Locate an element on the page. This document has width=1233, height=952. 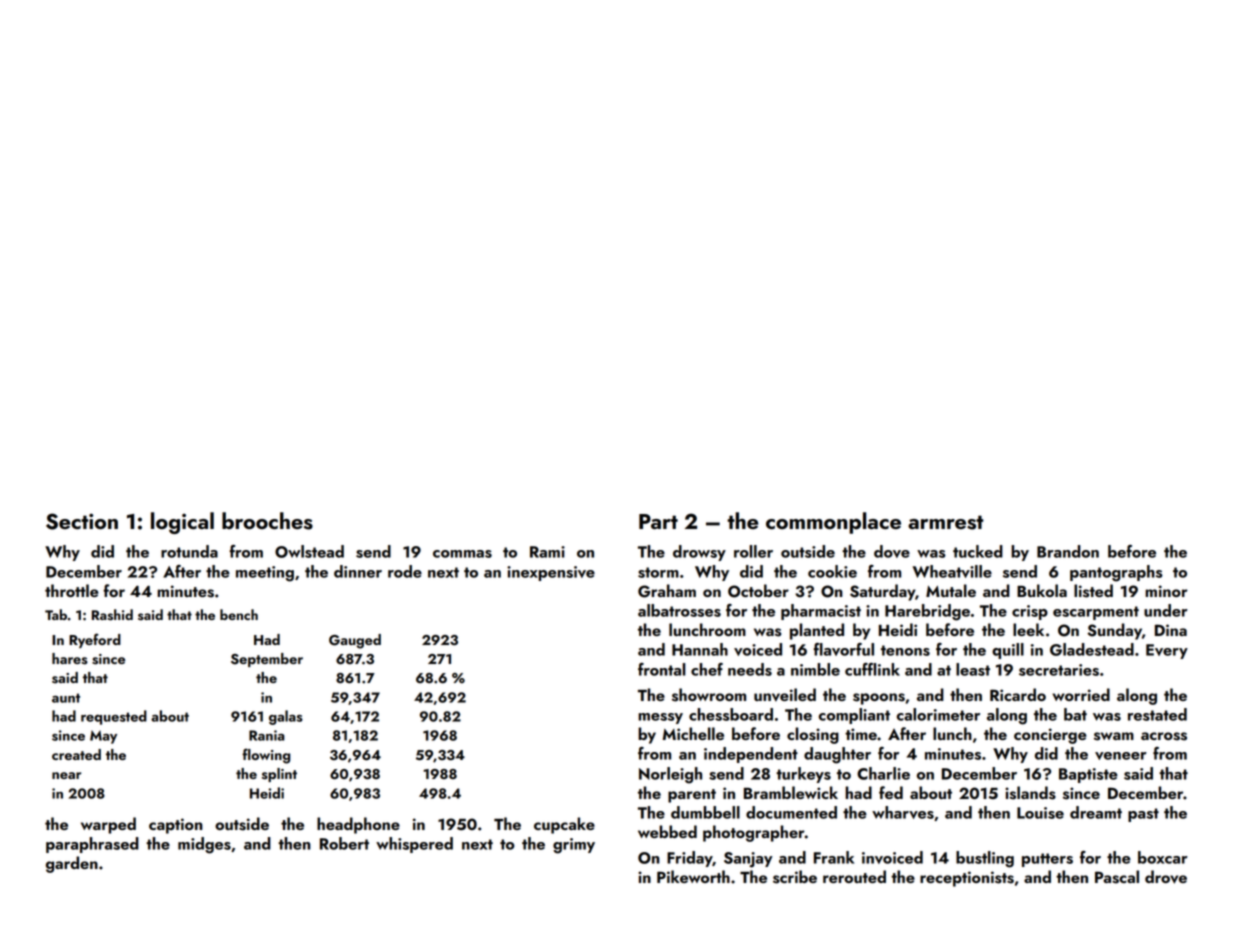
minor is located at coordinates (1166, 591).
